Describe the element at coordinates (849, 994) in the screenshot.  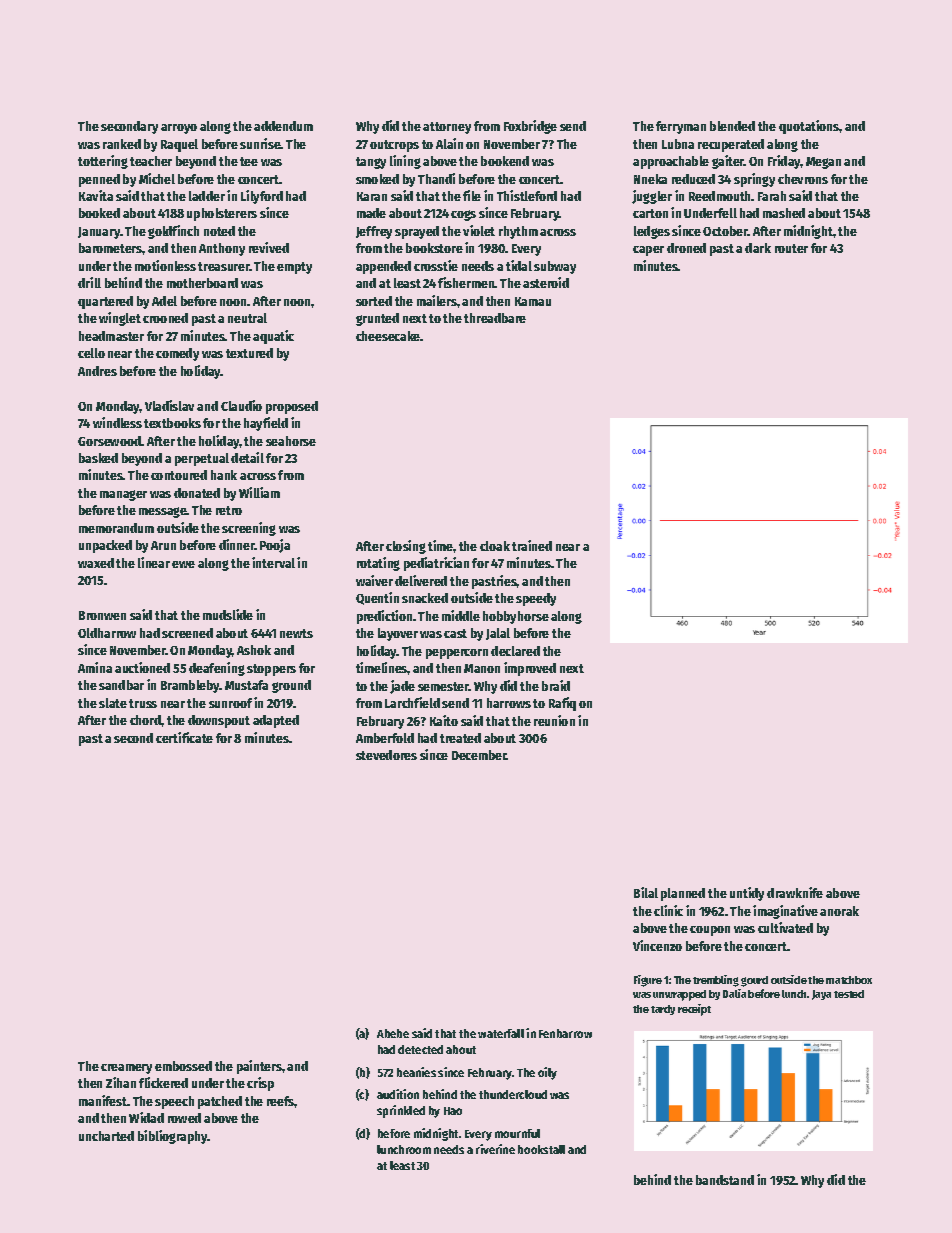
I see `tested` at that location.
